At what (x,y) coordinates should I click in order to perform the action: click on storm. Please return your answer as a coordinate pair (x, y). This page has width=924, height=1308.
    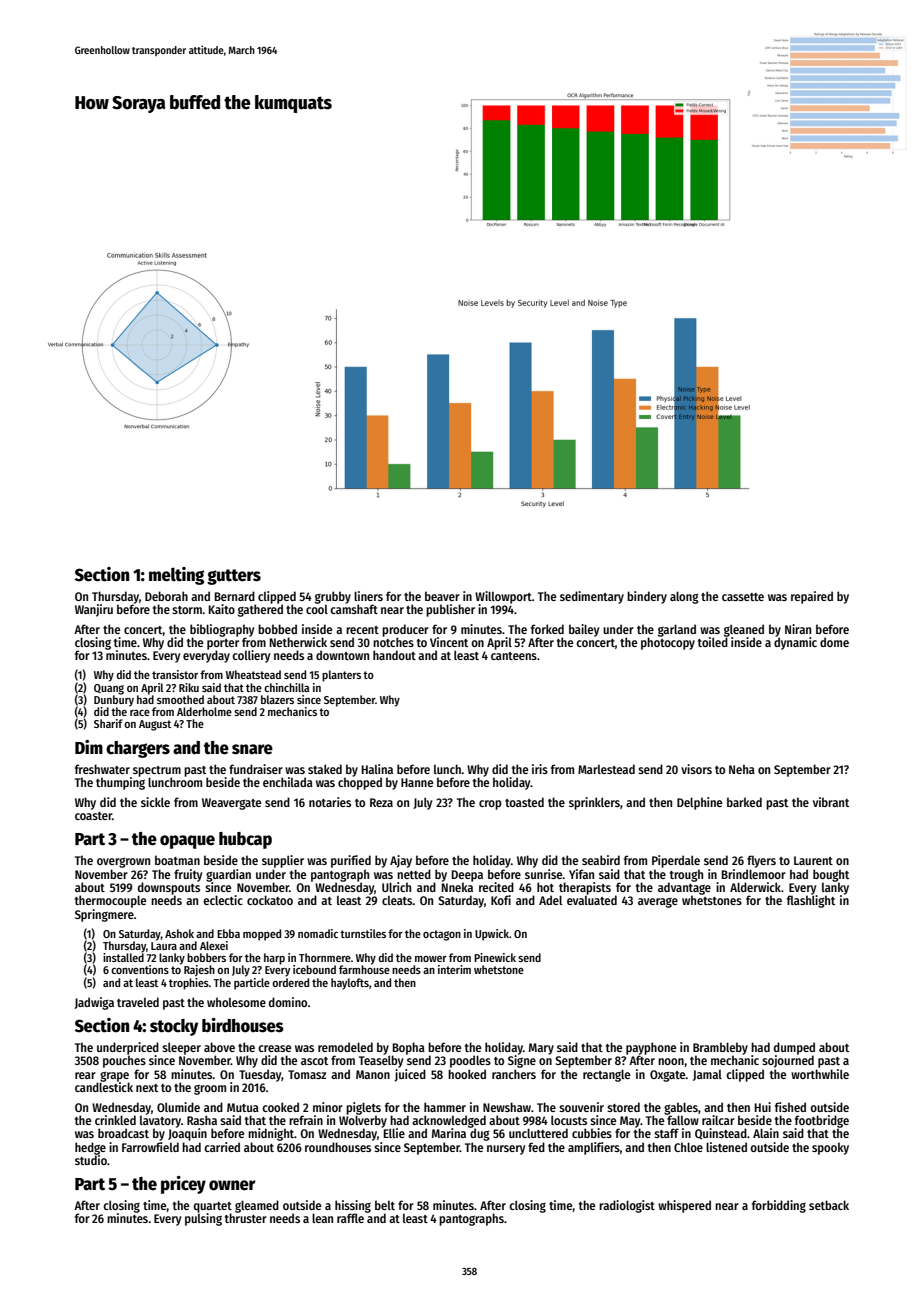
    Looking at the image, I should click on (187, 610).
